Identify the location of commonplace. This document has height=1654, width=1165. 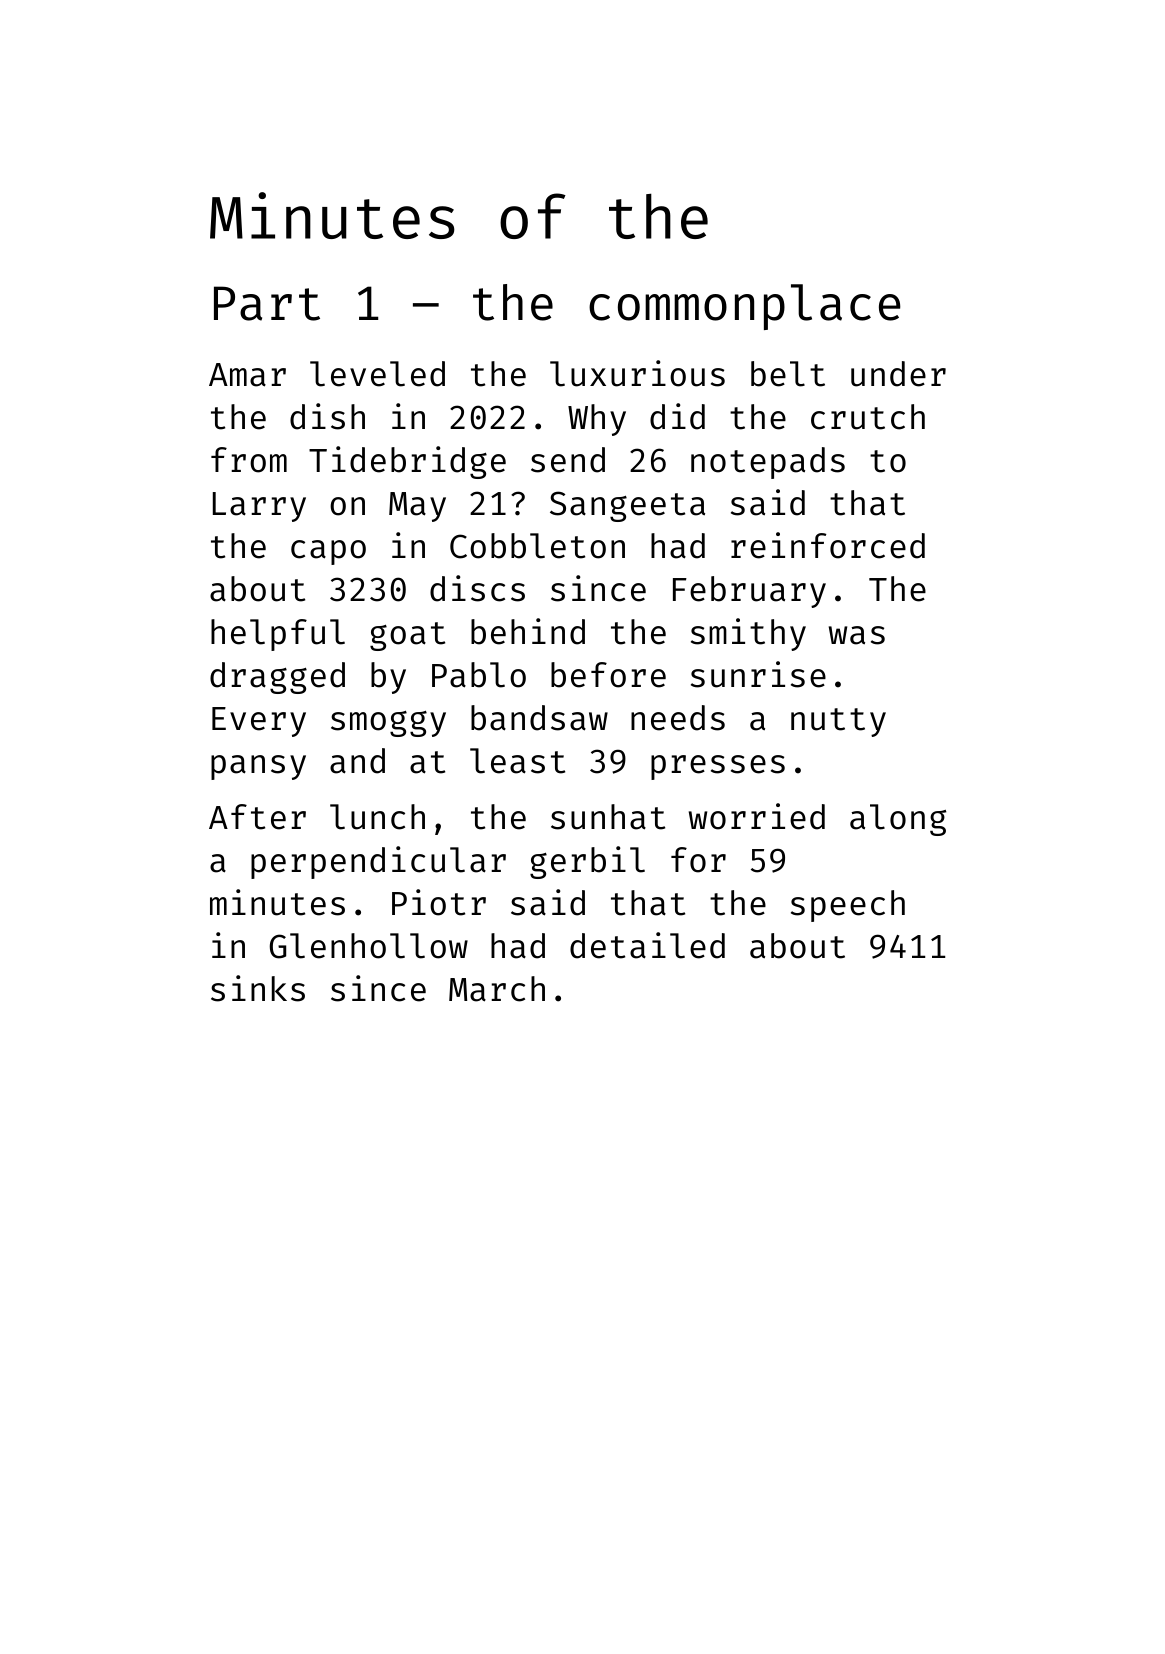
(745, 307).
